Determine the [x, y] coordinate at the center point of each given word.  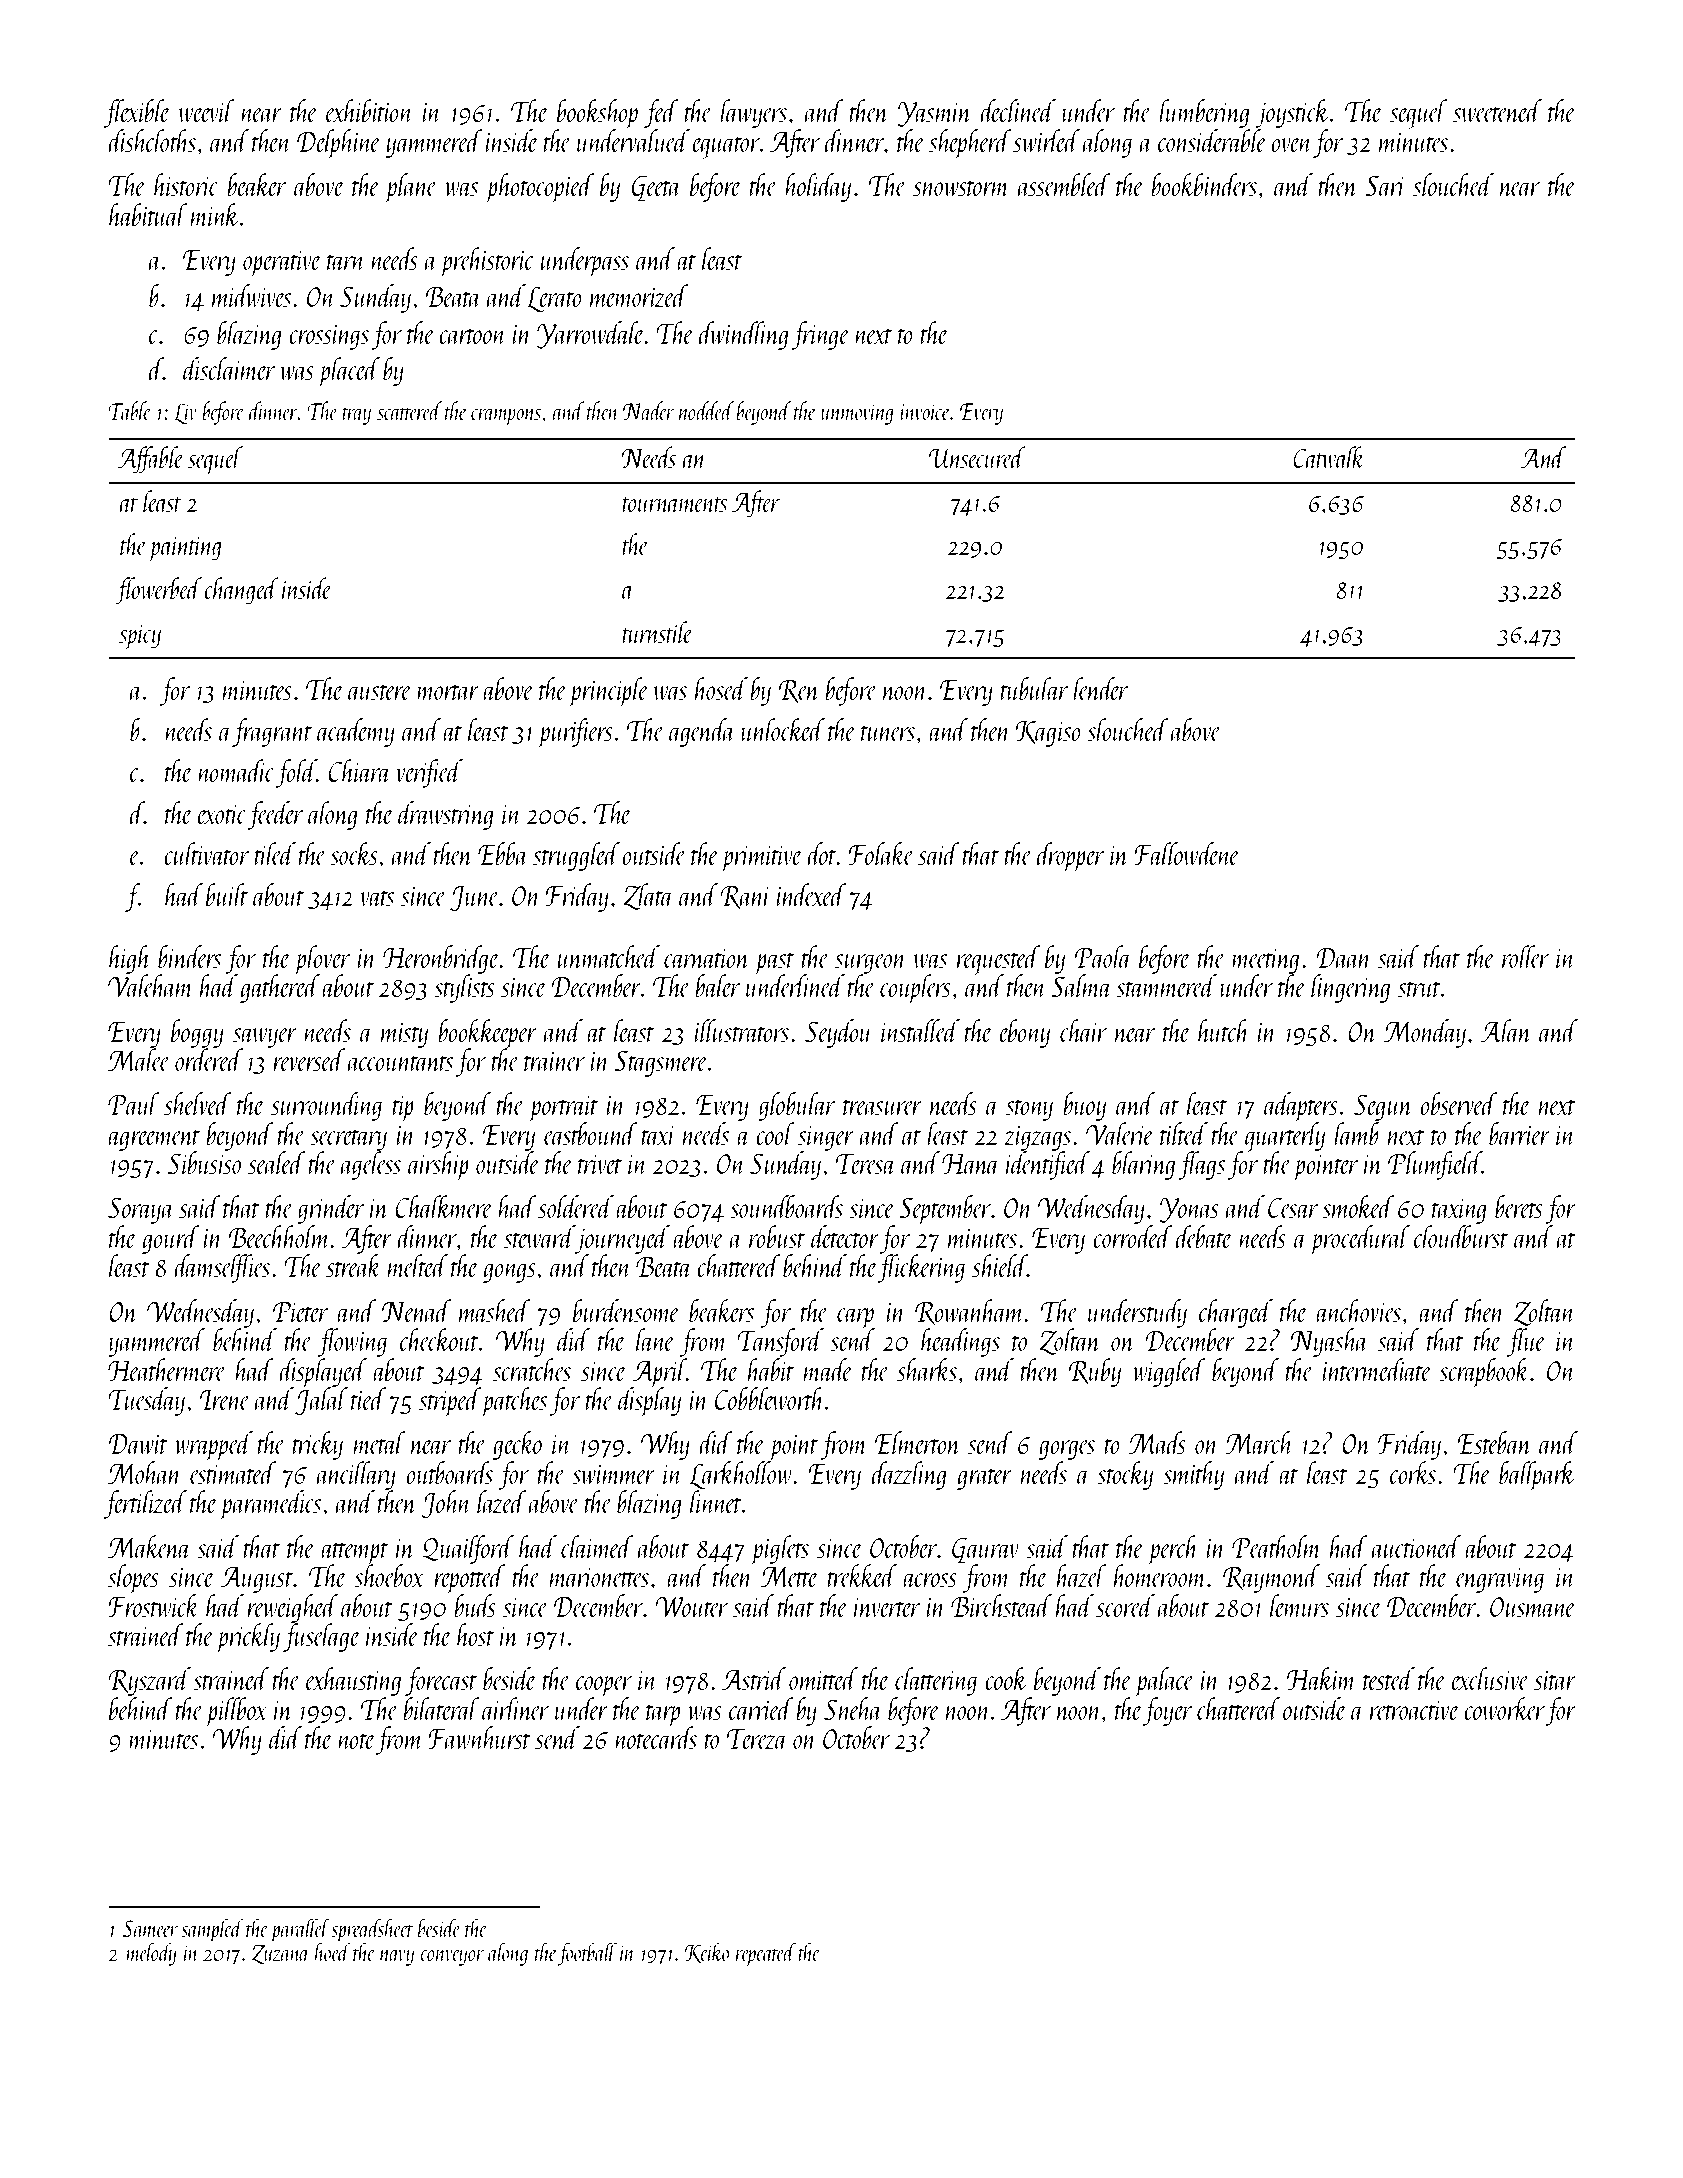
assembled [1064, 184]
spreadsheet [372, 1930]
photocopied [540, 188]
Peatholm [1277, 1546]
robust [777, 1236]
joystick [1292, 113]
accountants [400, 1063]
